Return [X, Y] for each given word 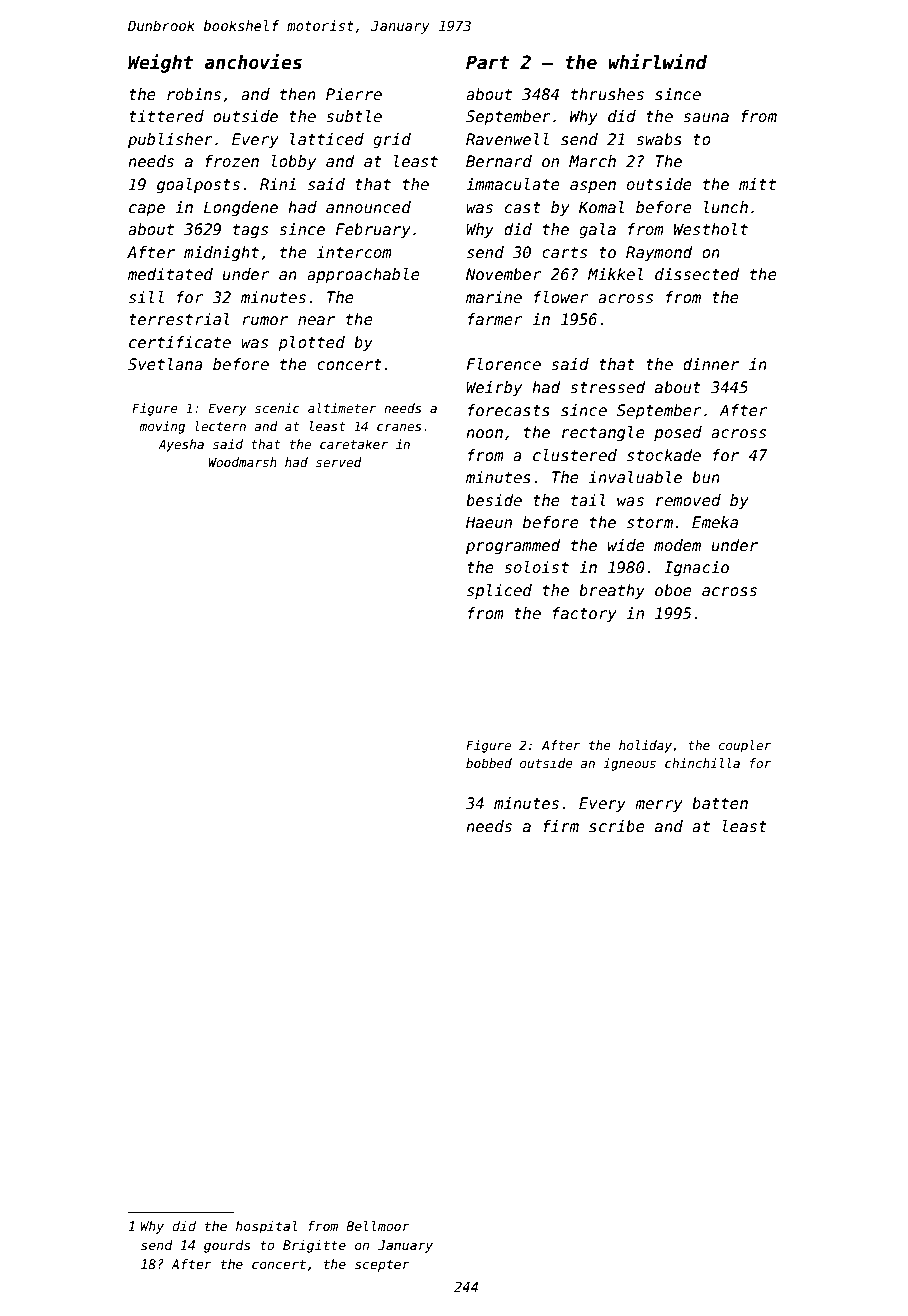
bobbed [489, 763]
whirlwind [657, 61]
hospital [267, 1227]
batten [720, 803]
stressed [607, 387]
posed [678, 433]
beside [494, 500]
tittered [166, 116]
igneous [629, 764]
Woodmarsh [243, 462]
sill [146, 297]
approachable [363, 275]
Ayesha [181, 445]
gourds [227, 1246]
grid [392, 140]
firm [561, 826]
